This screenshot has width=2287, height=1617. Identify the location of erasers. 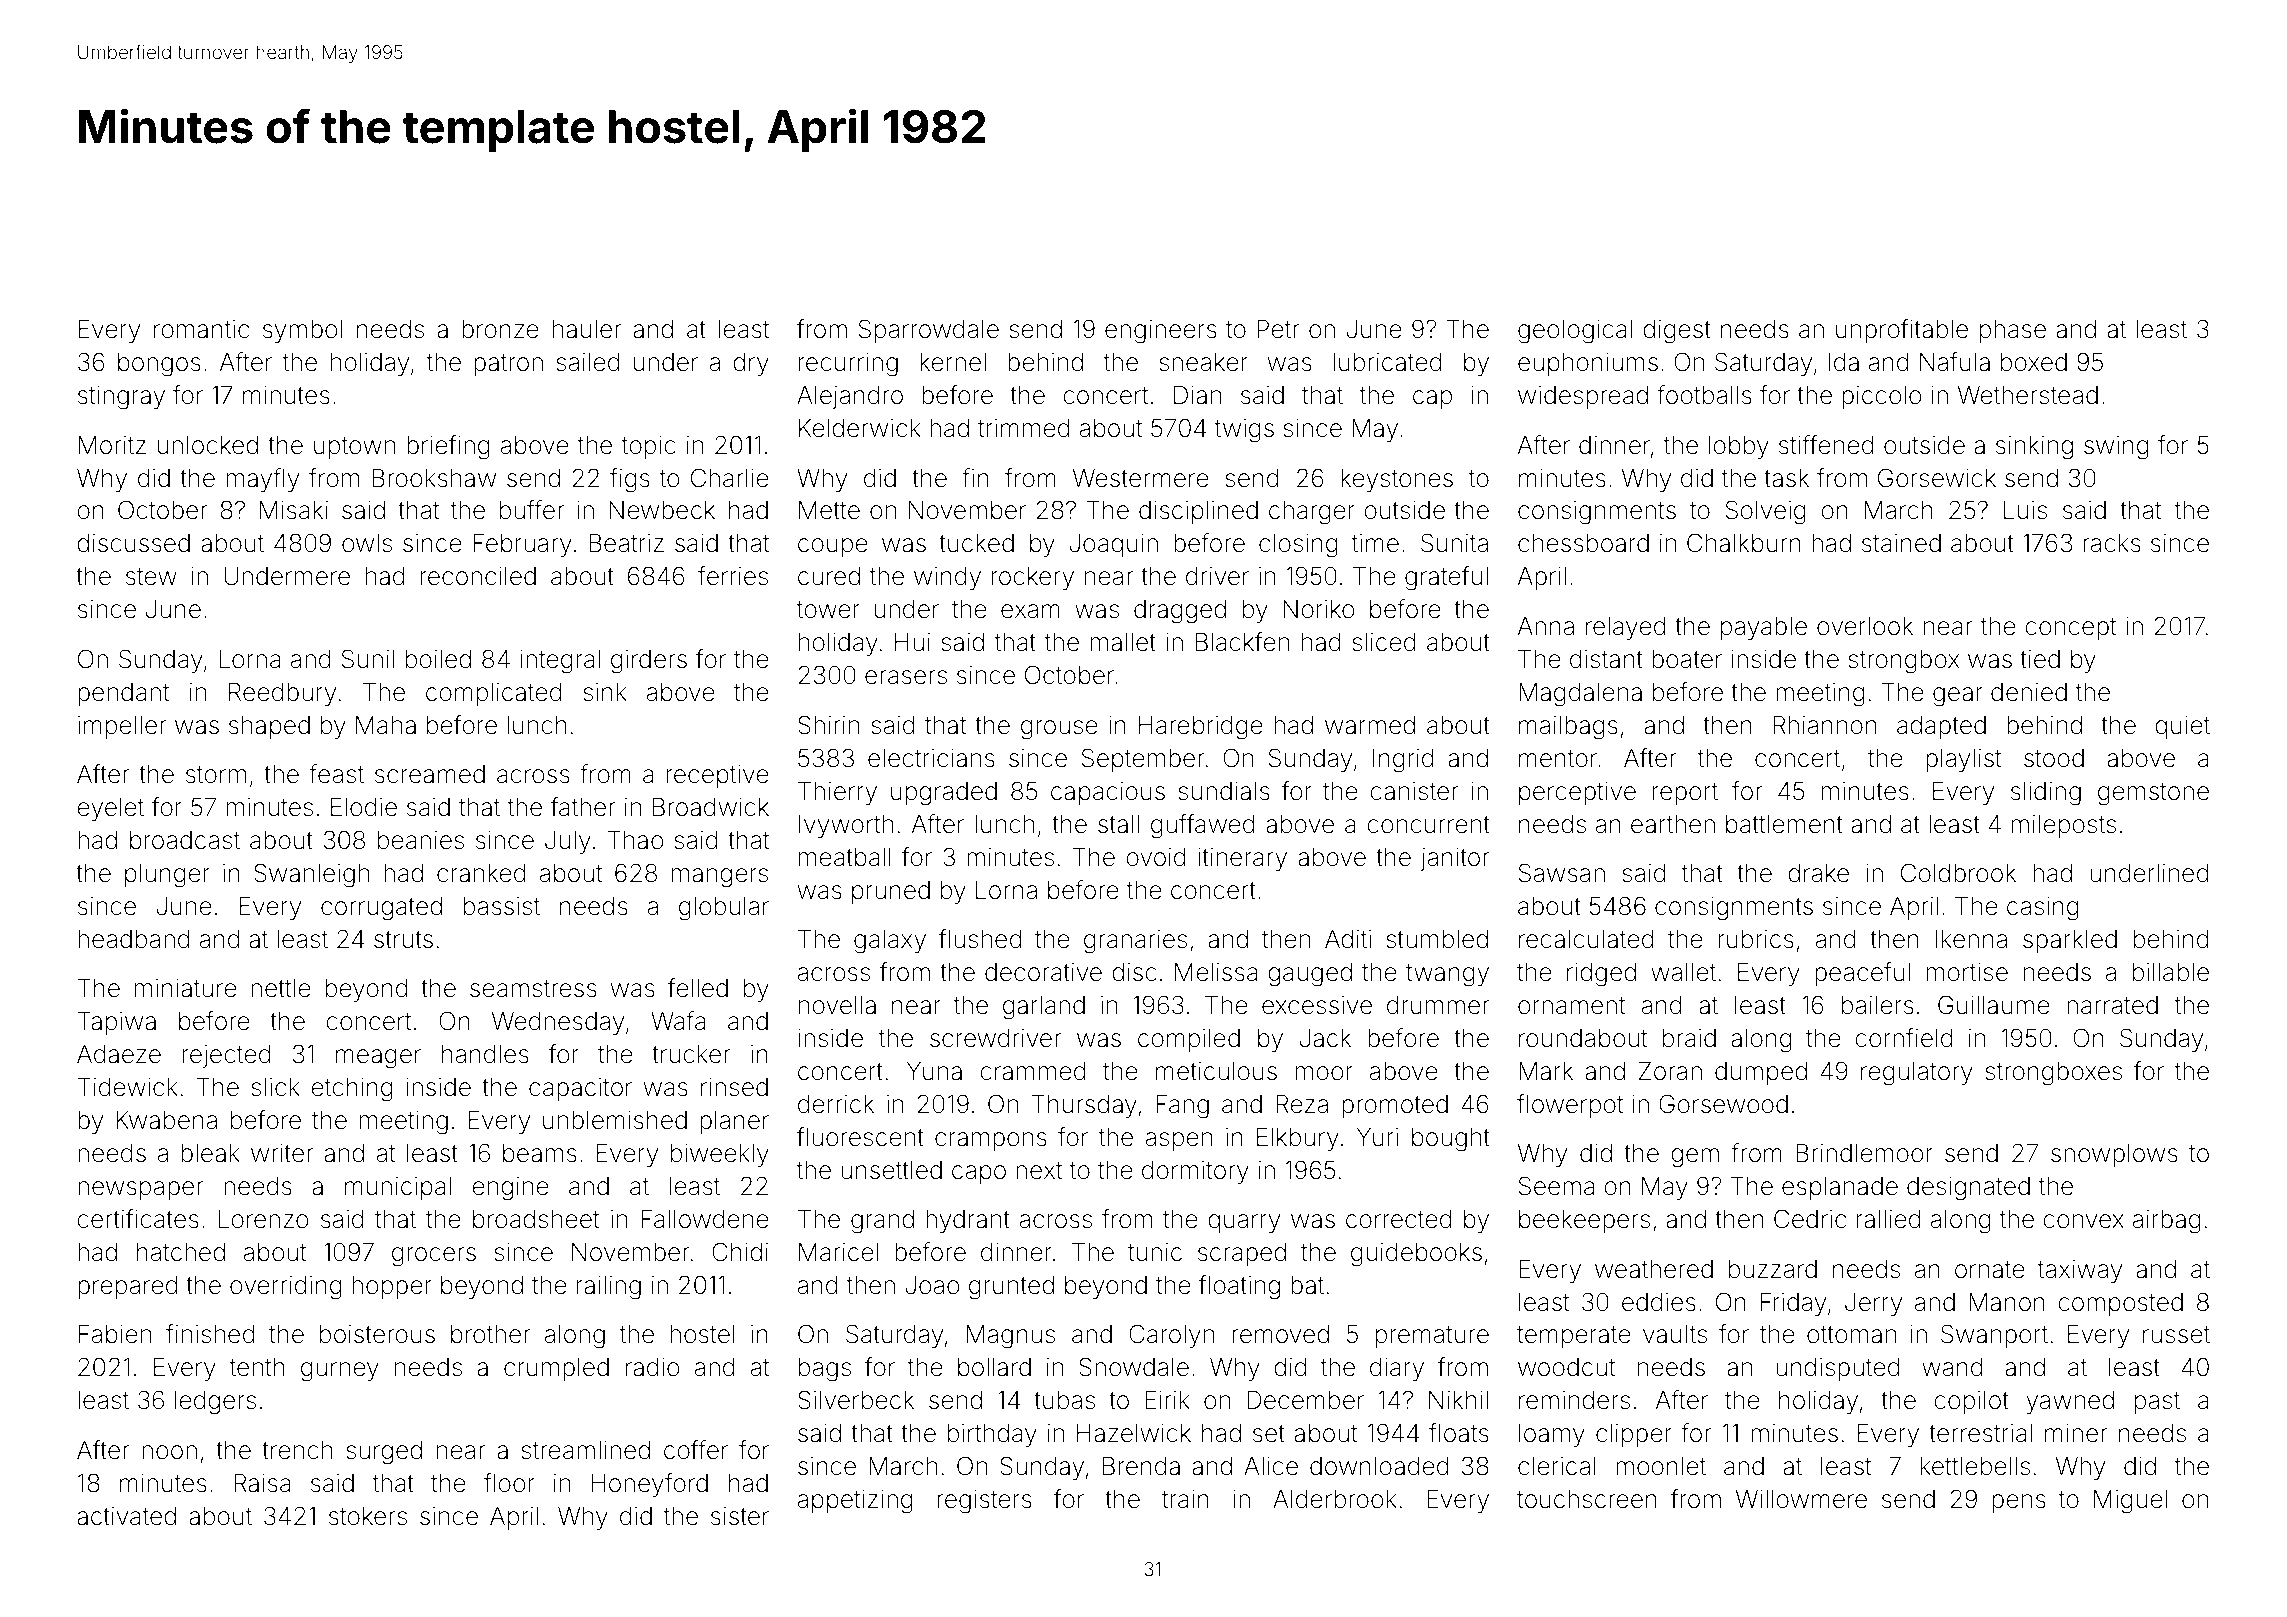
(906, 677).
